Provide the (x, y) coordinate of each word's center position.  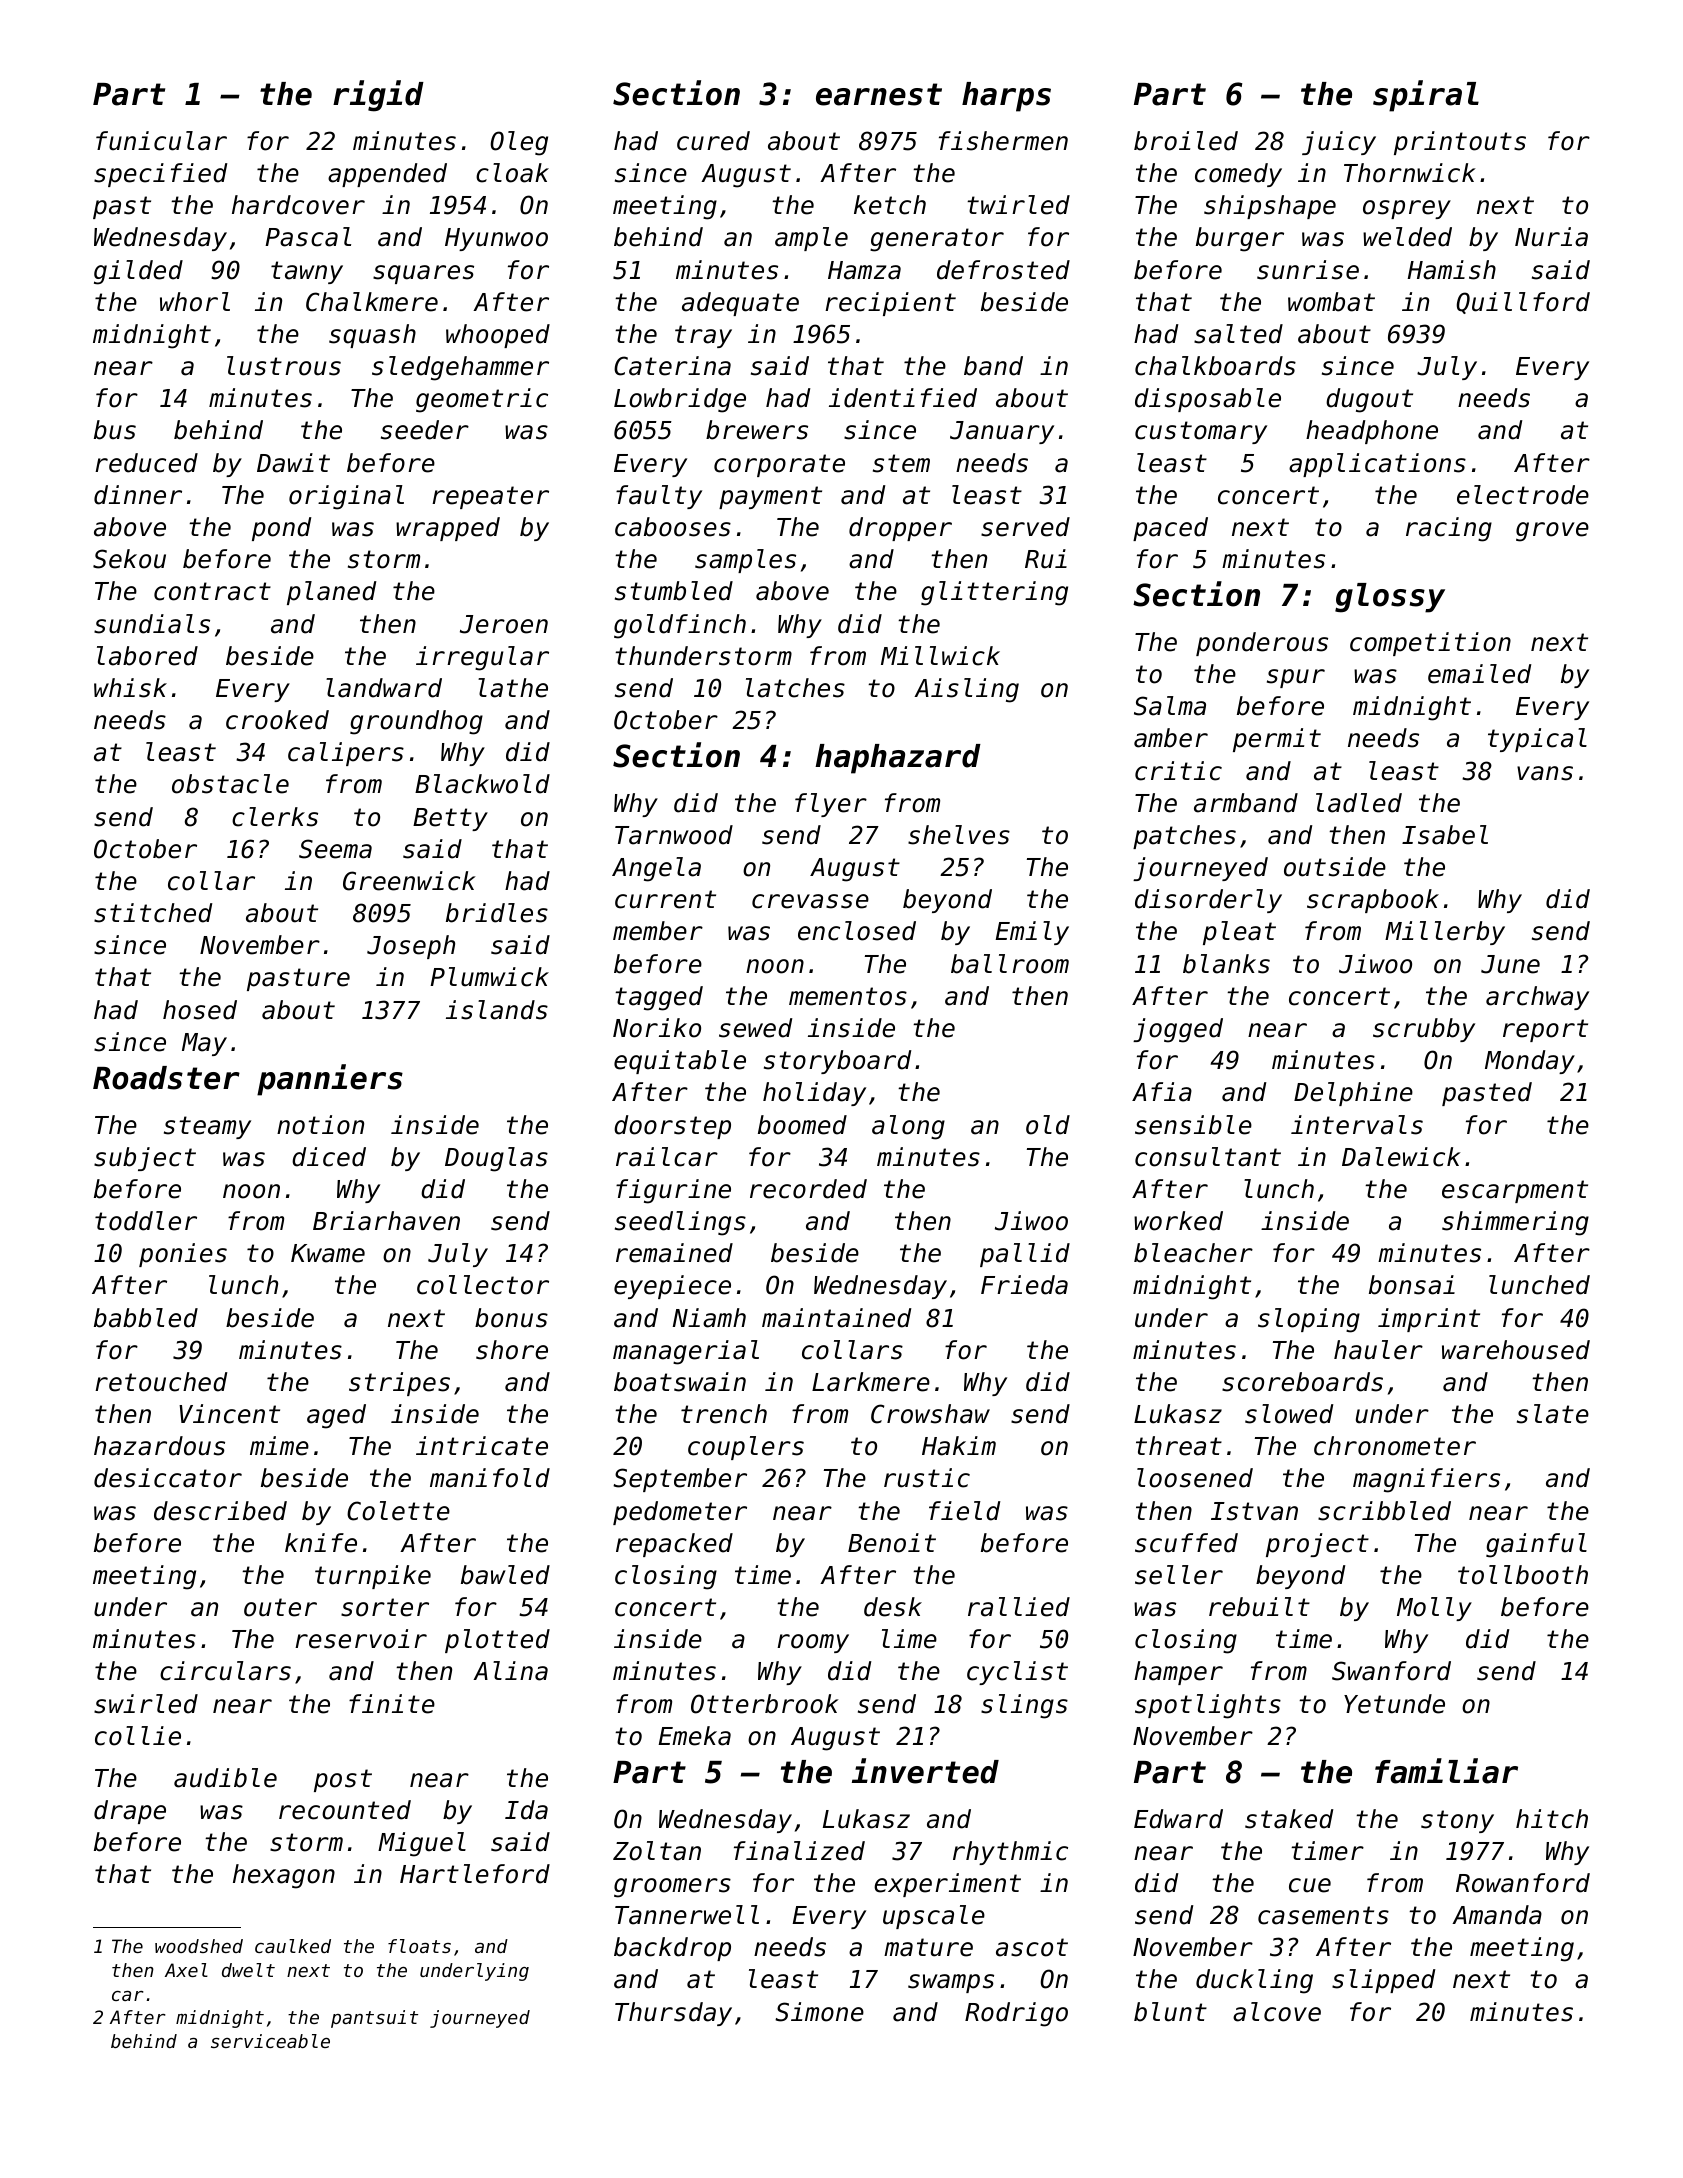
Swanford (1391, 1671)
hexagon (284, 1876)
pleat (1239, 933)
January (1002, 432)
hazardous (159, 1446)
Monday (1530, 1062)
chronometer (1395, 1446)
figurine (673, 1191)
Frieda (1024, 1285)
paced (1170, 529)
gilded (138, 272)
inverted (925, 1771)
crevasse (810, 901)
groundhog (416, 722)
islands (497, 1010)
